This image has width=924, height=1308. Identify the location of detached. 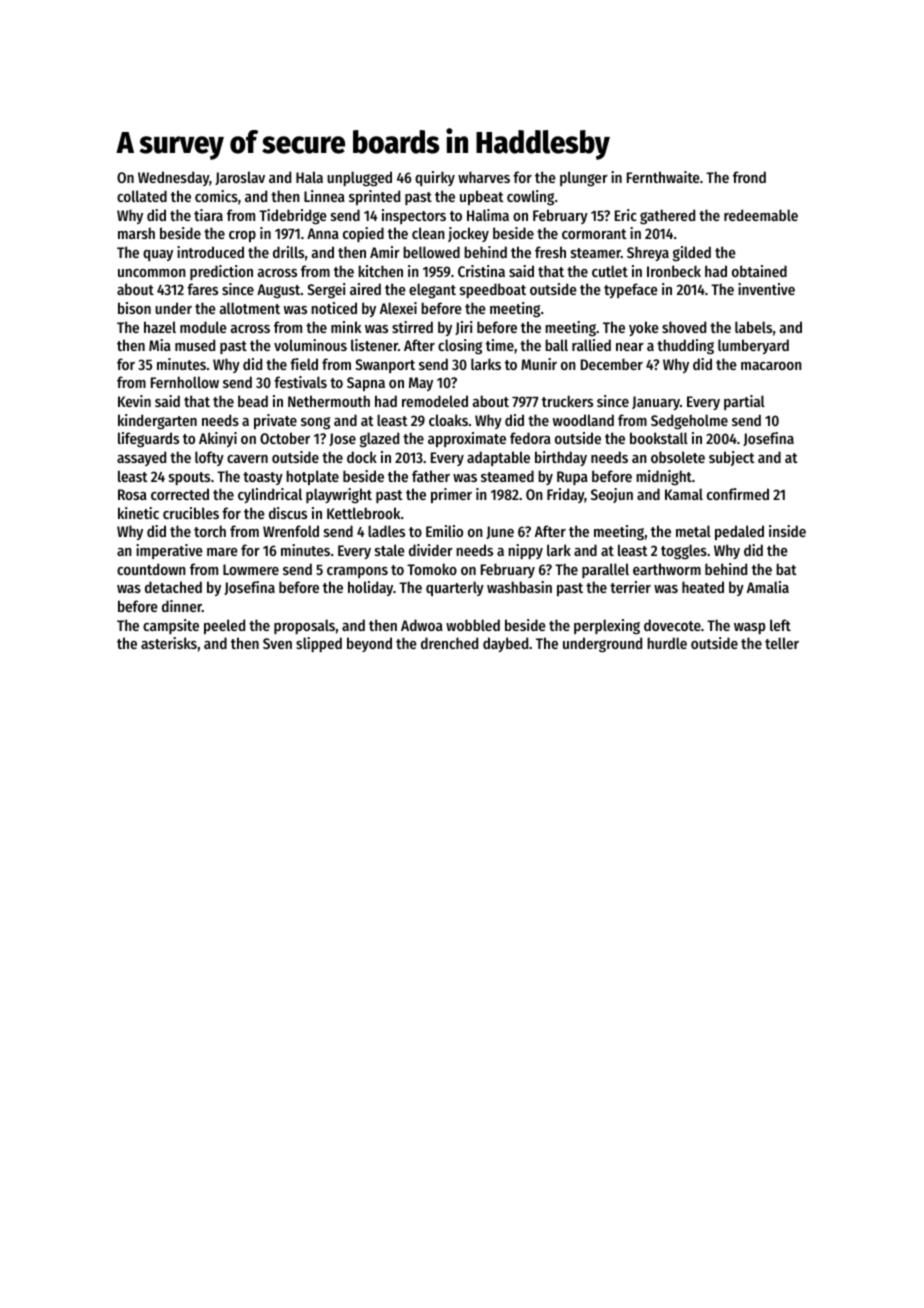
(173, 587).
